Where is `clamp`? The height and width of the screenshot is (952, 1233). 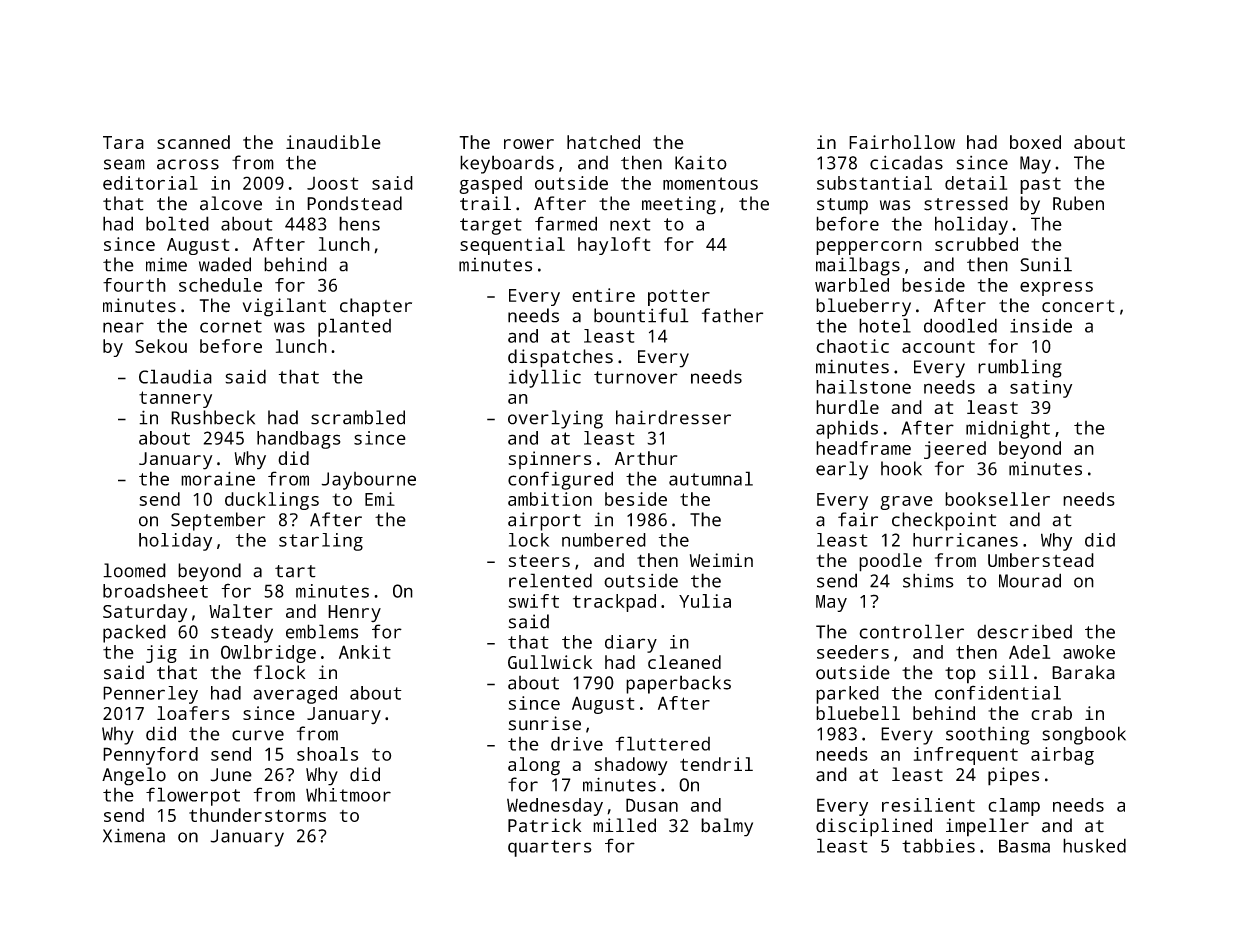
clamp is located at coordinates (1014, 807).
